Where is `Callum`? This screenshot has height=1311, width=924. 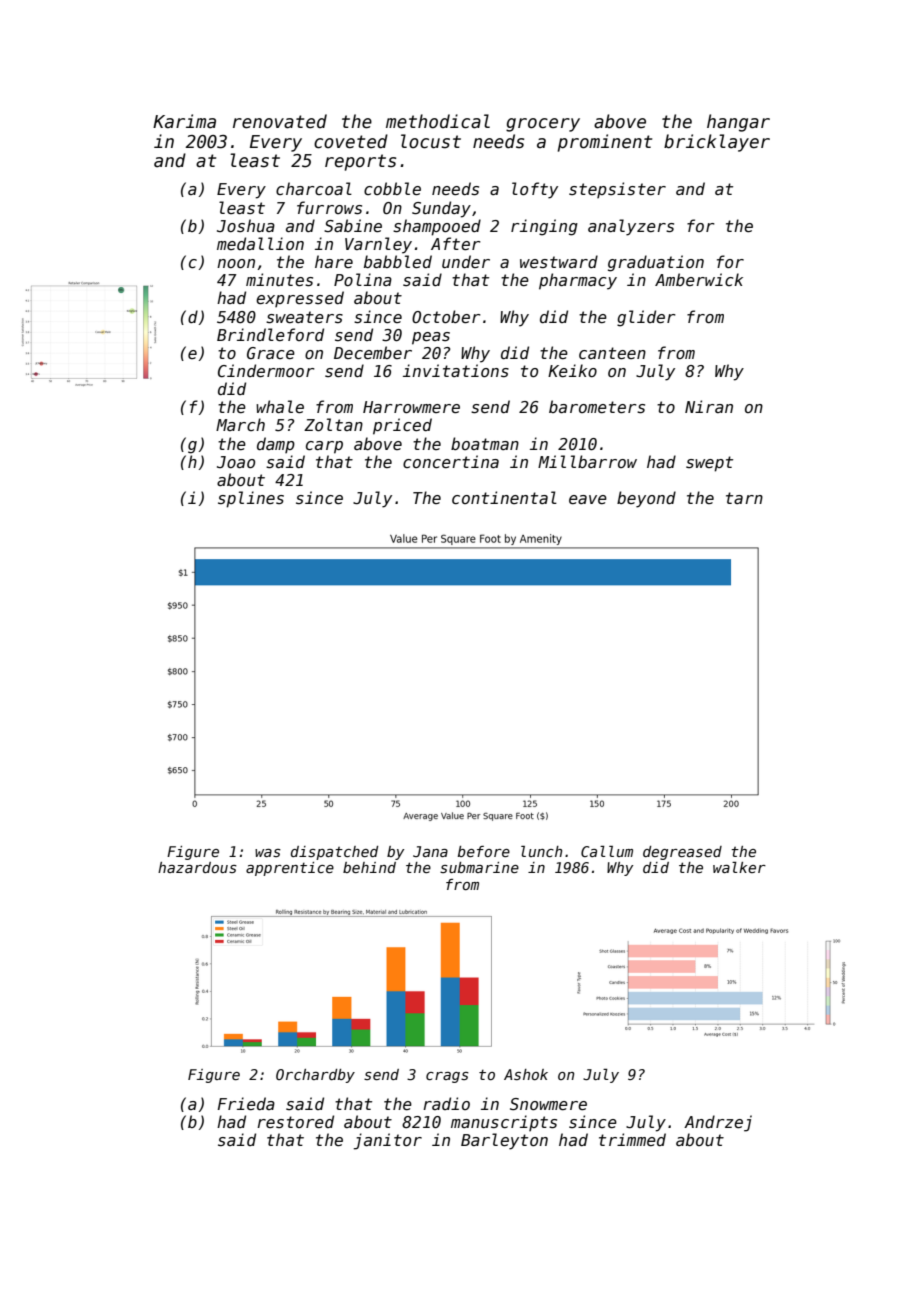 Callum is located at coordinates (607, 851).
